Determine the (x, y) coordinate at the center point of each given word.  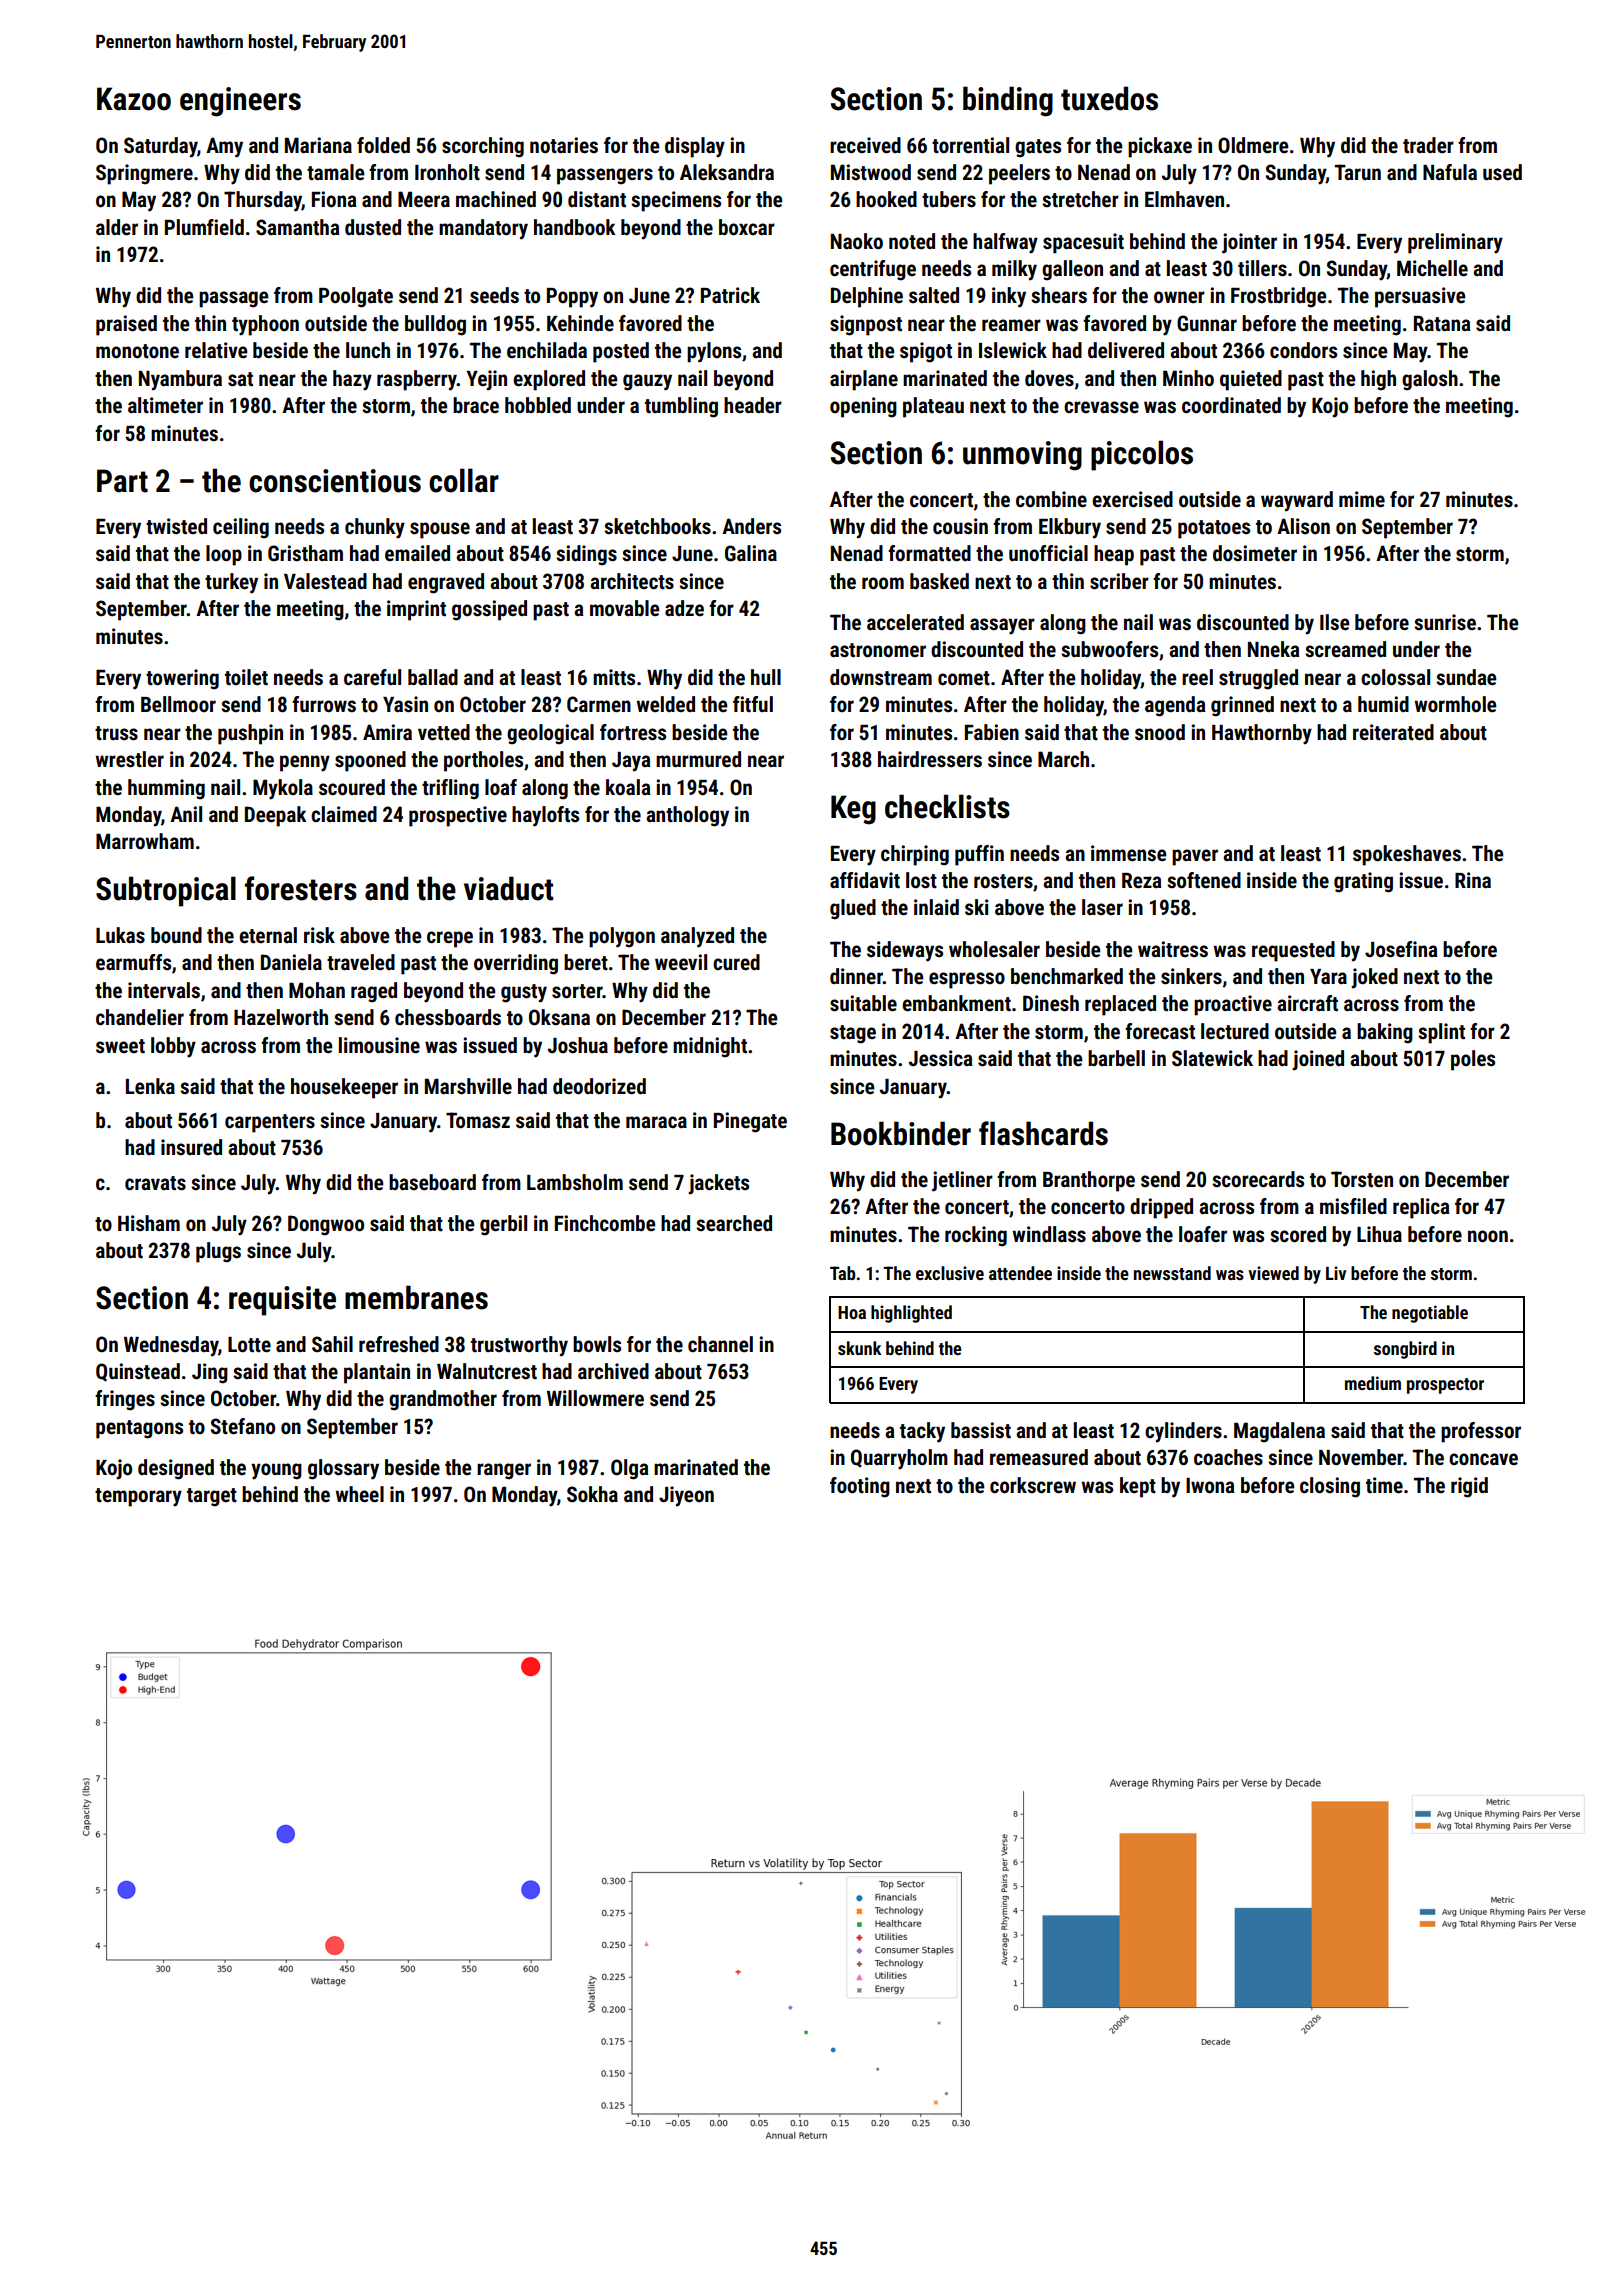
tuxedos (1109, 98)
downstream (881, 677)
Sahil (332, 1344)
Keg (853, 810)
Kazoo (134, 99)
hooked (886, 199)
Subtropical (166, 891)
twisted (176, 526)
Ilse (1335, 622)
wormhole (1455, 704)
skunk (859, 1348)
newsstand (1172, 1273)
